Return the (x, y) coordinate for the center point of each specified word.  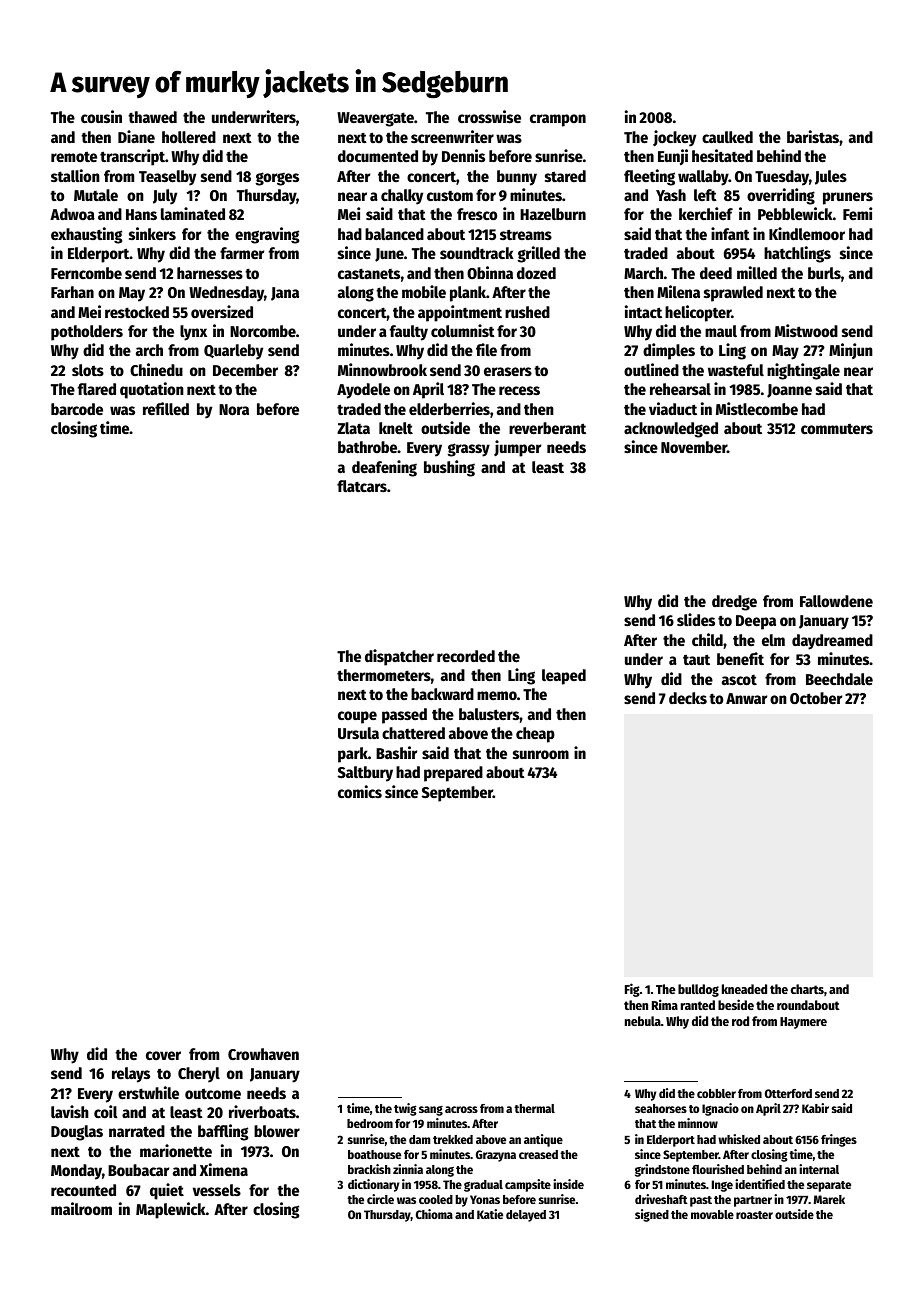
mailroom (81, 1208)
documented (378, 156)
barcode (77, 409)
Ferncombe (86, 273)
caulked (727, 137)
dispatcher (399, 657)
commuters (837, 428)
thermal (534, 1108)
